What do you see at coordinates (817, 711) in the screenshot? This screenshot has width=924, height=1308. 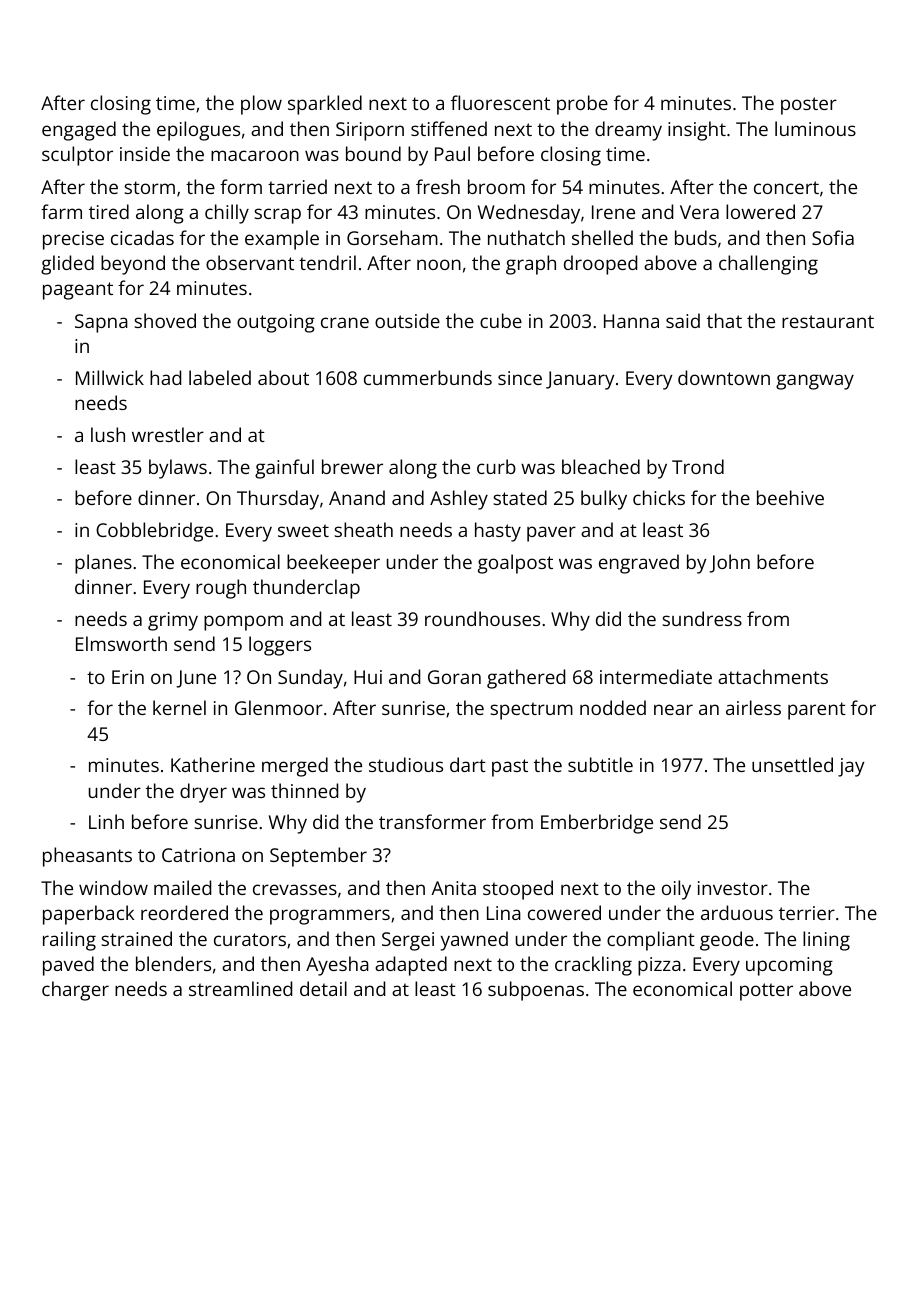 I see `parent` at bounding box center [817, 711].
